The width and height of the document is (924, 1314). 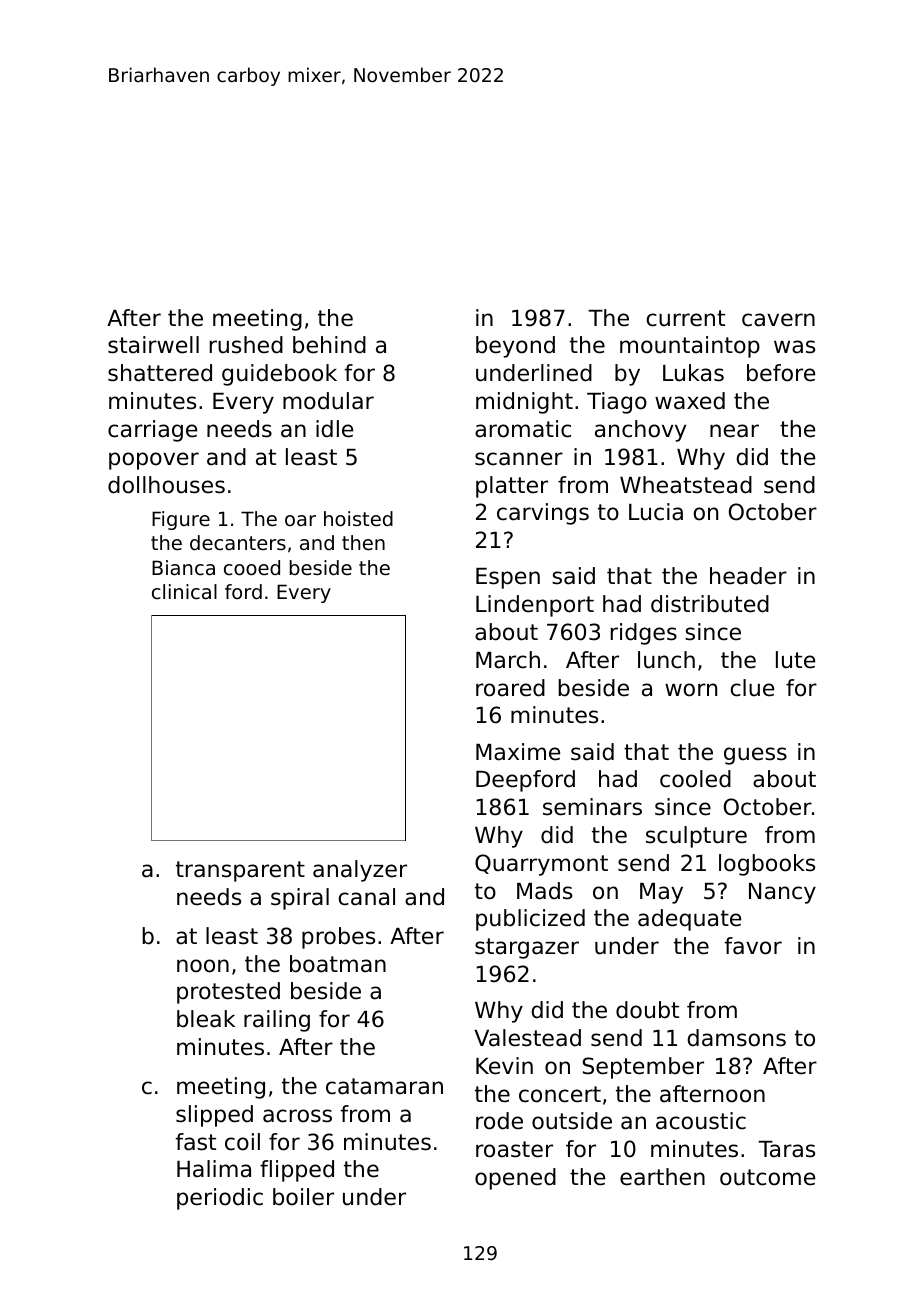 I want to click on clue, so click(x=752, y=688).
